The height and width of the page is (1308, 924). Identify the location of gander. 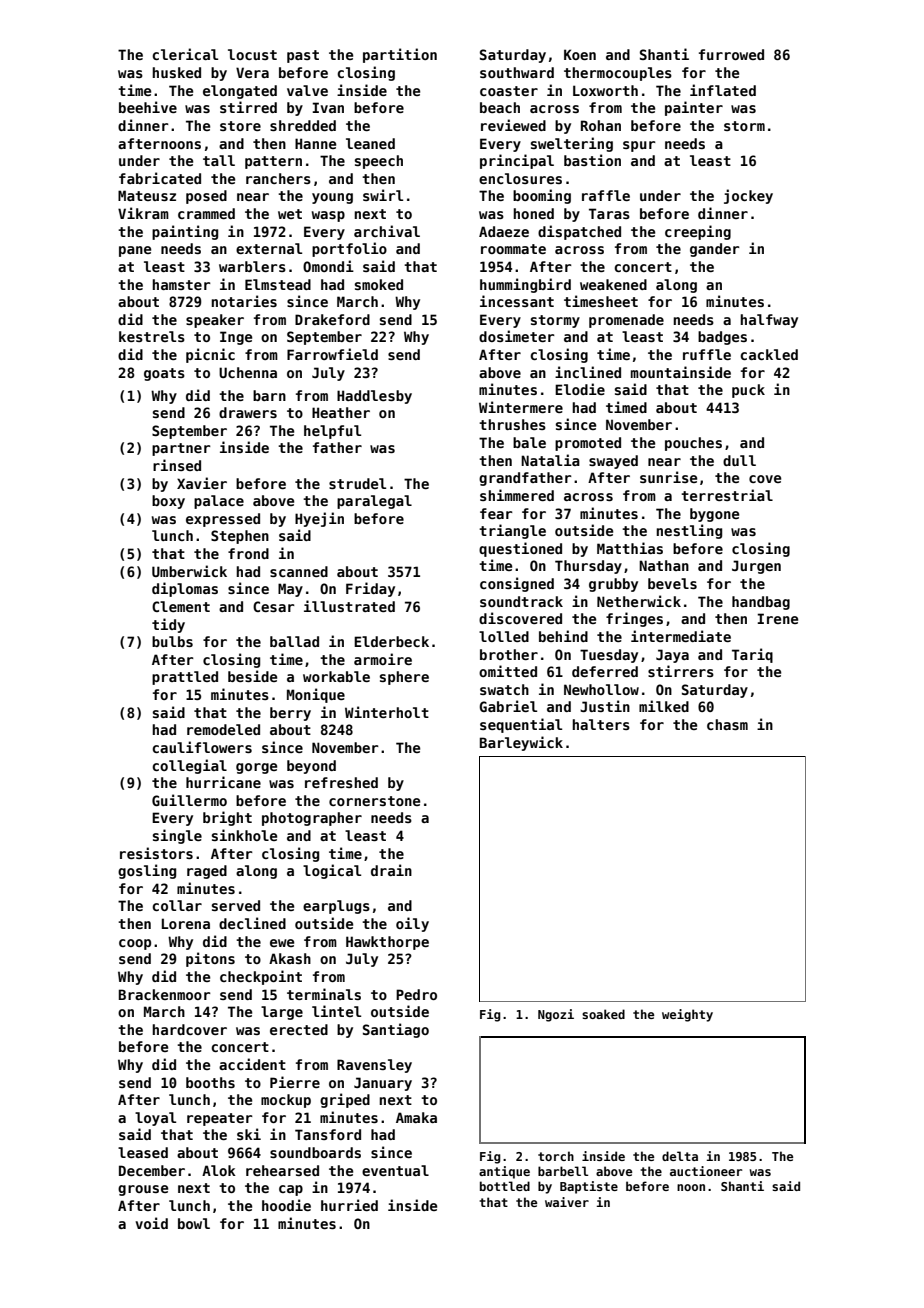
(715, 250).
